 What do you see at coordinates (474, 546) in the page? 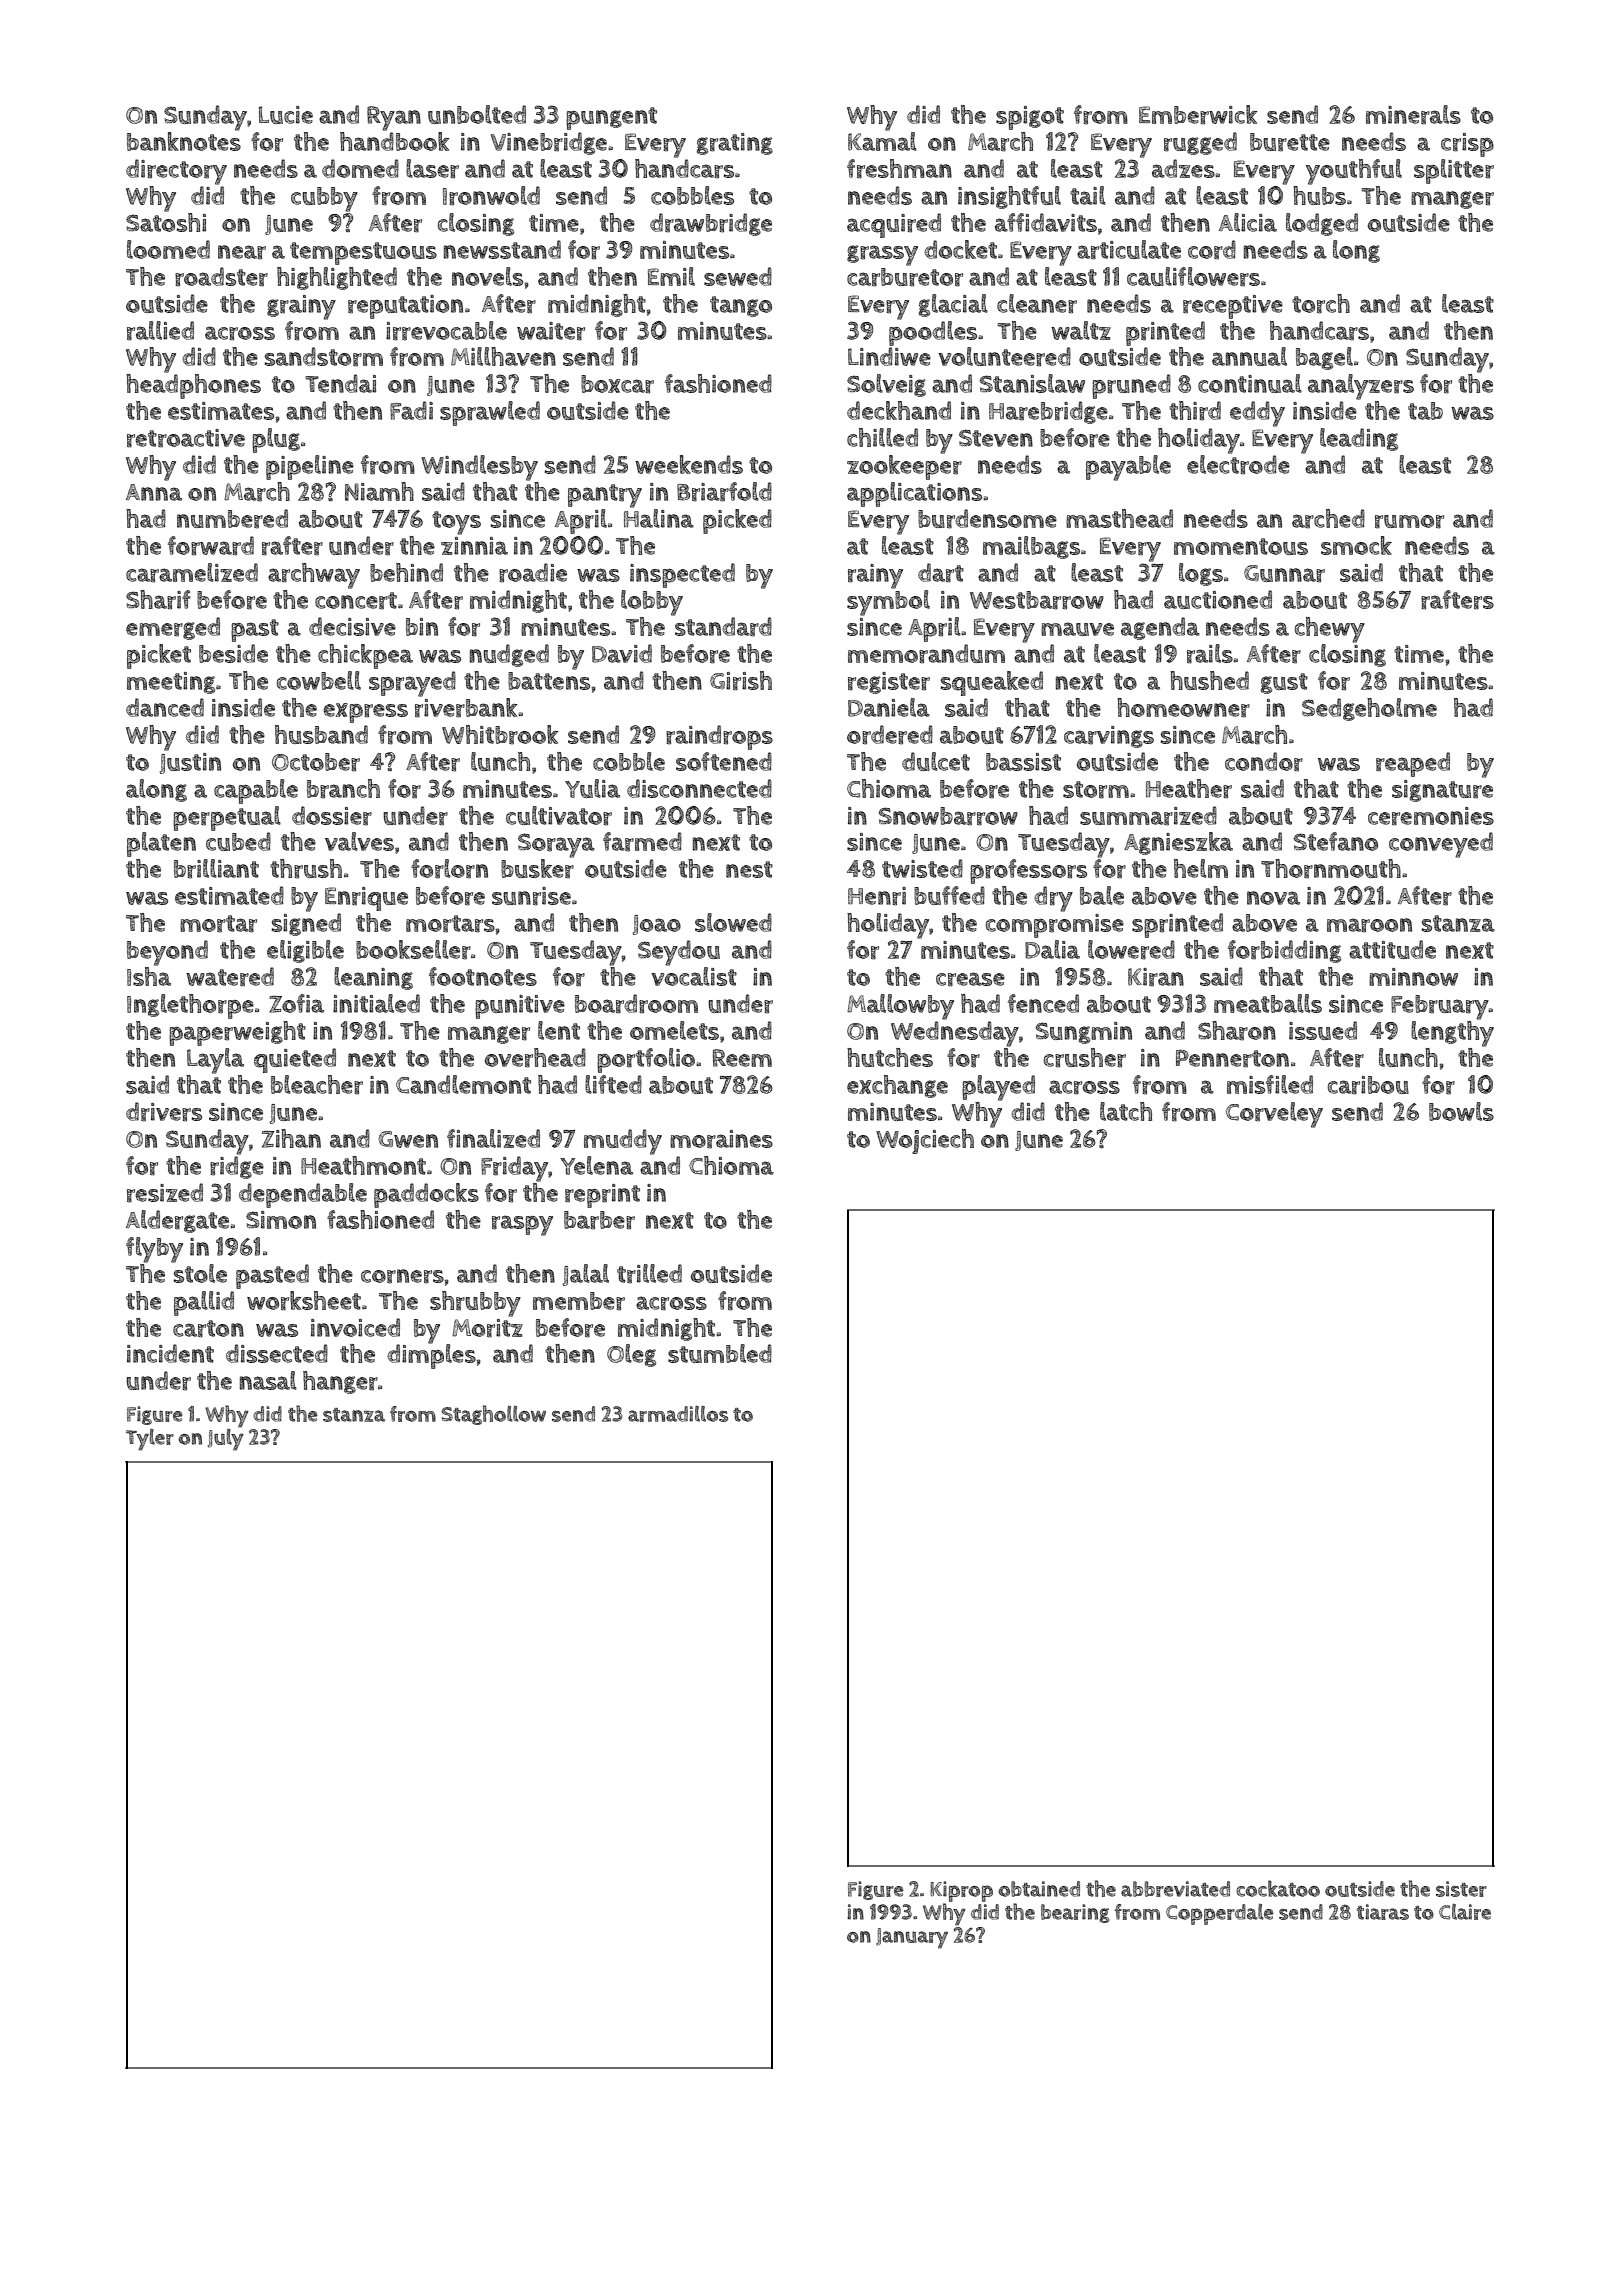
I see `zinnia` at bounding box center [474, 546].
